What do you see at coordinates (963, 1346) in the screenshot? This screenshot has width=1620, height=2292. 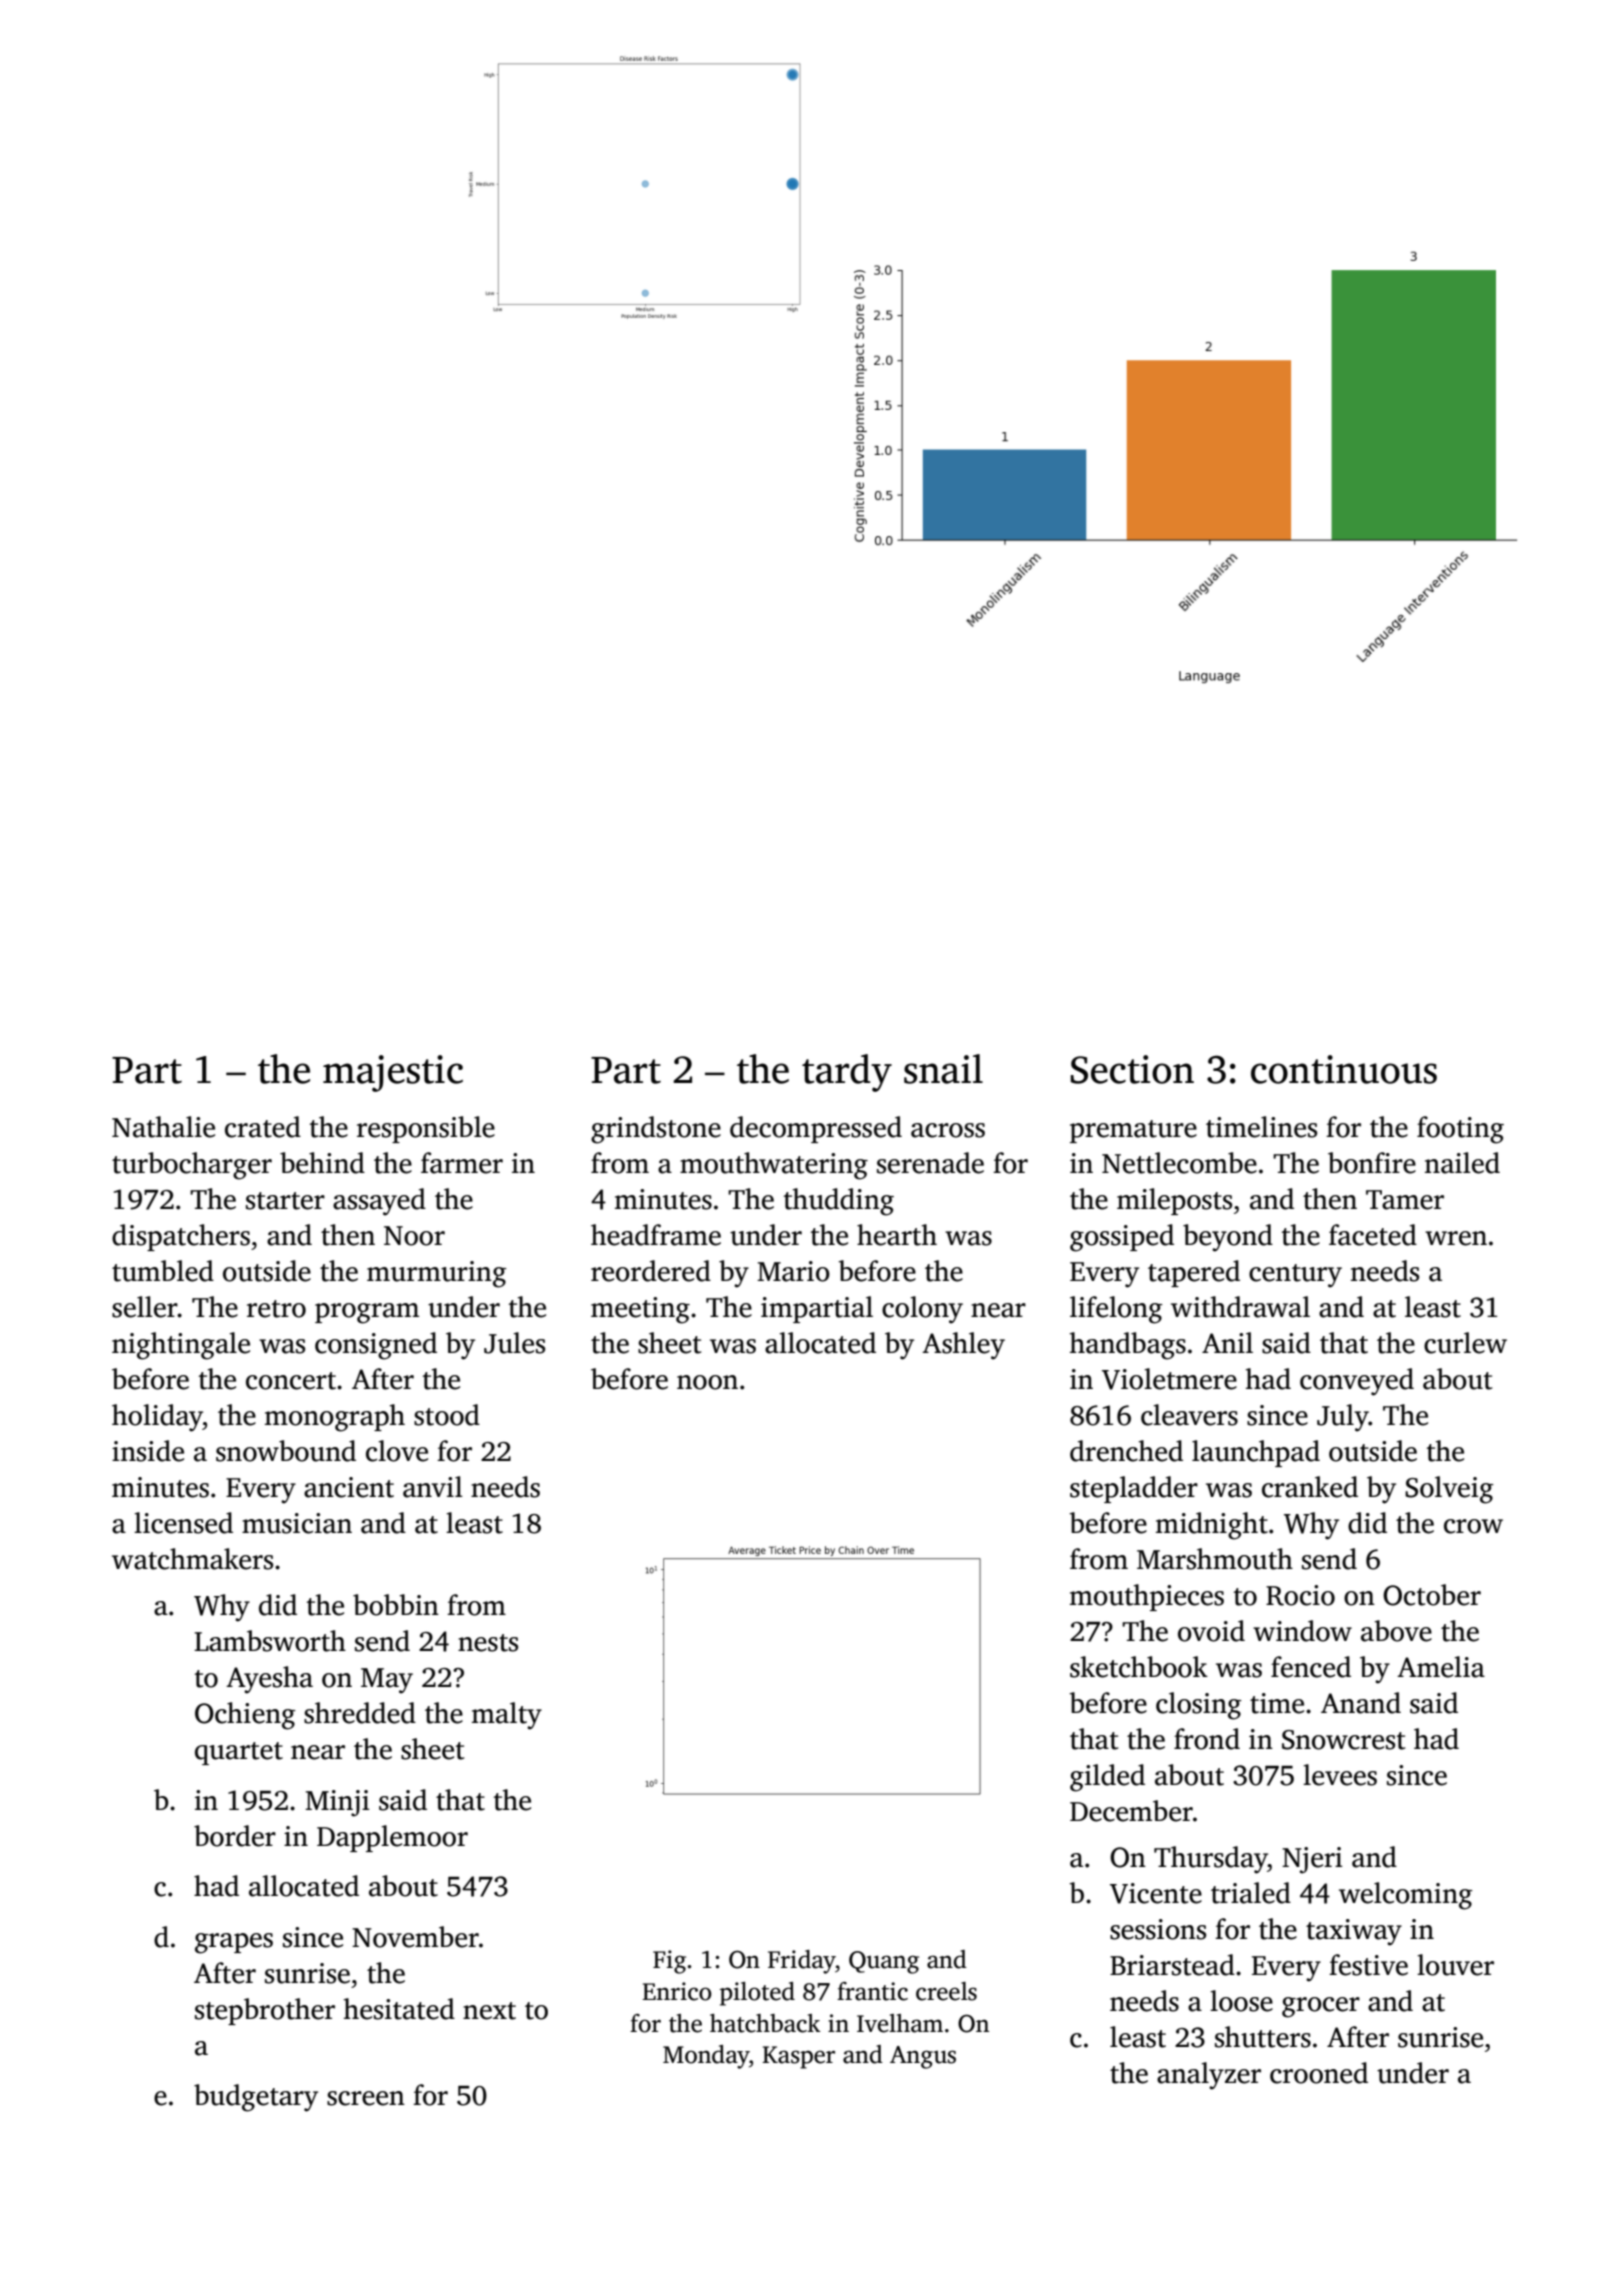 I see `Ashley` at bounding box center [963, 1346].
